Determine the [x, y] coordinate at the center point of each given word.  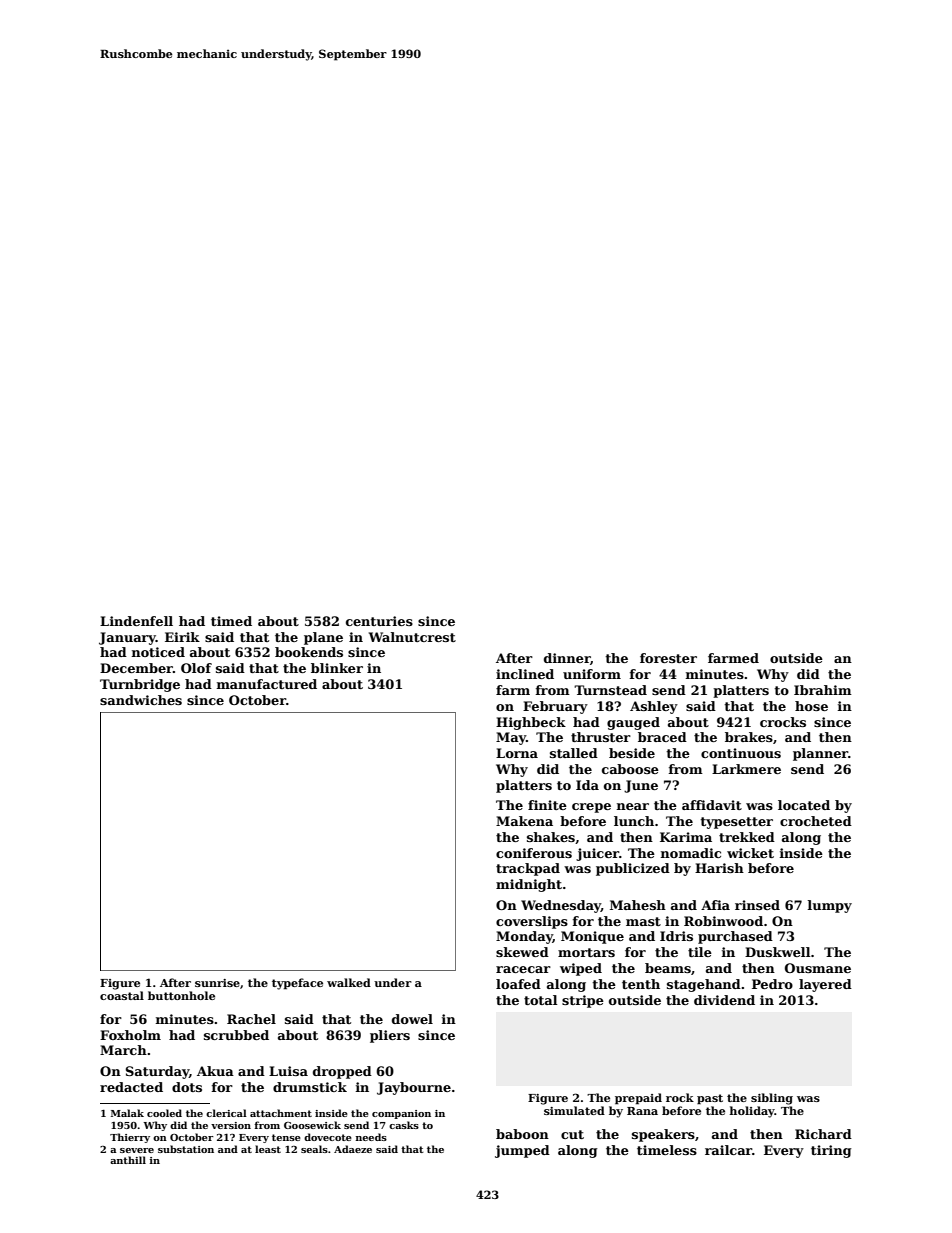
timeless [667, 1150]
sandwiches [141, 700]
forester [668, 658]
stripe [583, 1001]
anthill [128, 1160]
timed [231, 621]
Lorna [517, 753]
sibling [772, 1099]
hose [811, 706]
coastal [122, 995]
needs [371, 1137]
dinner [567, 658]
